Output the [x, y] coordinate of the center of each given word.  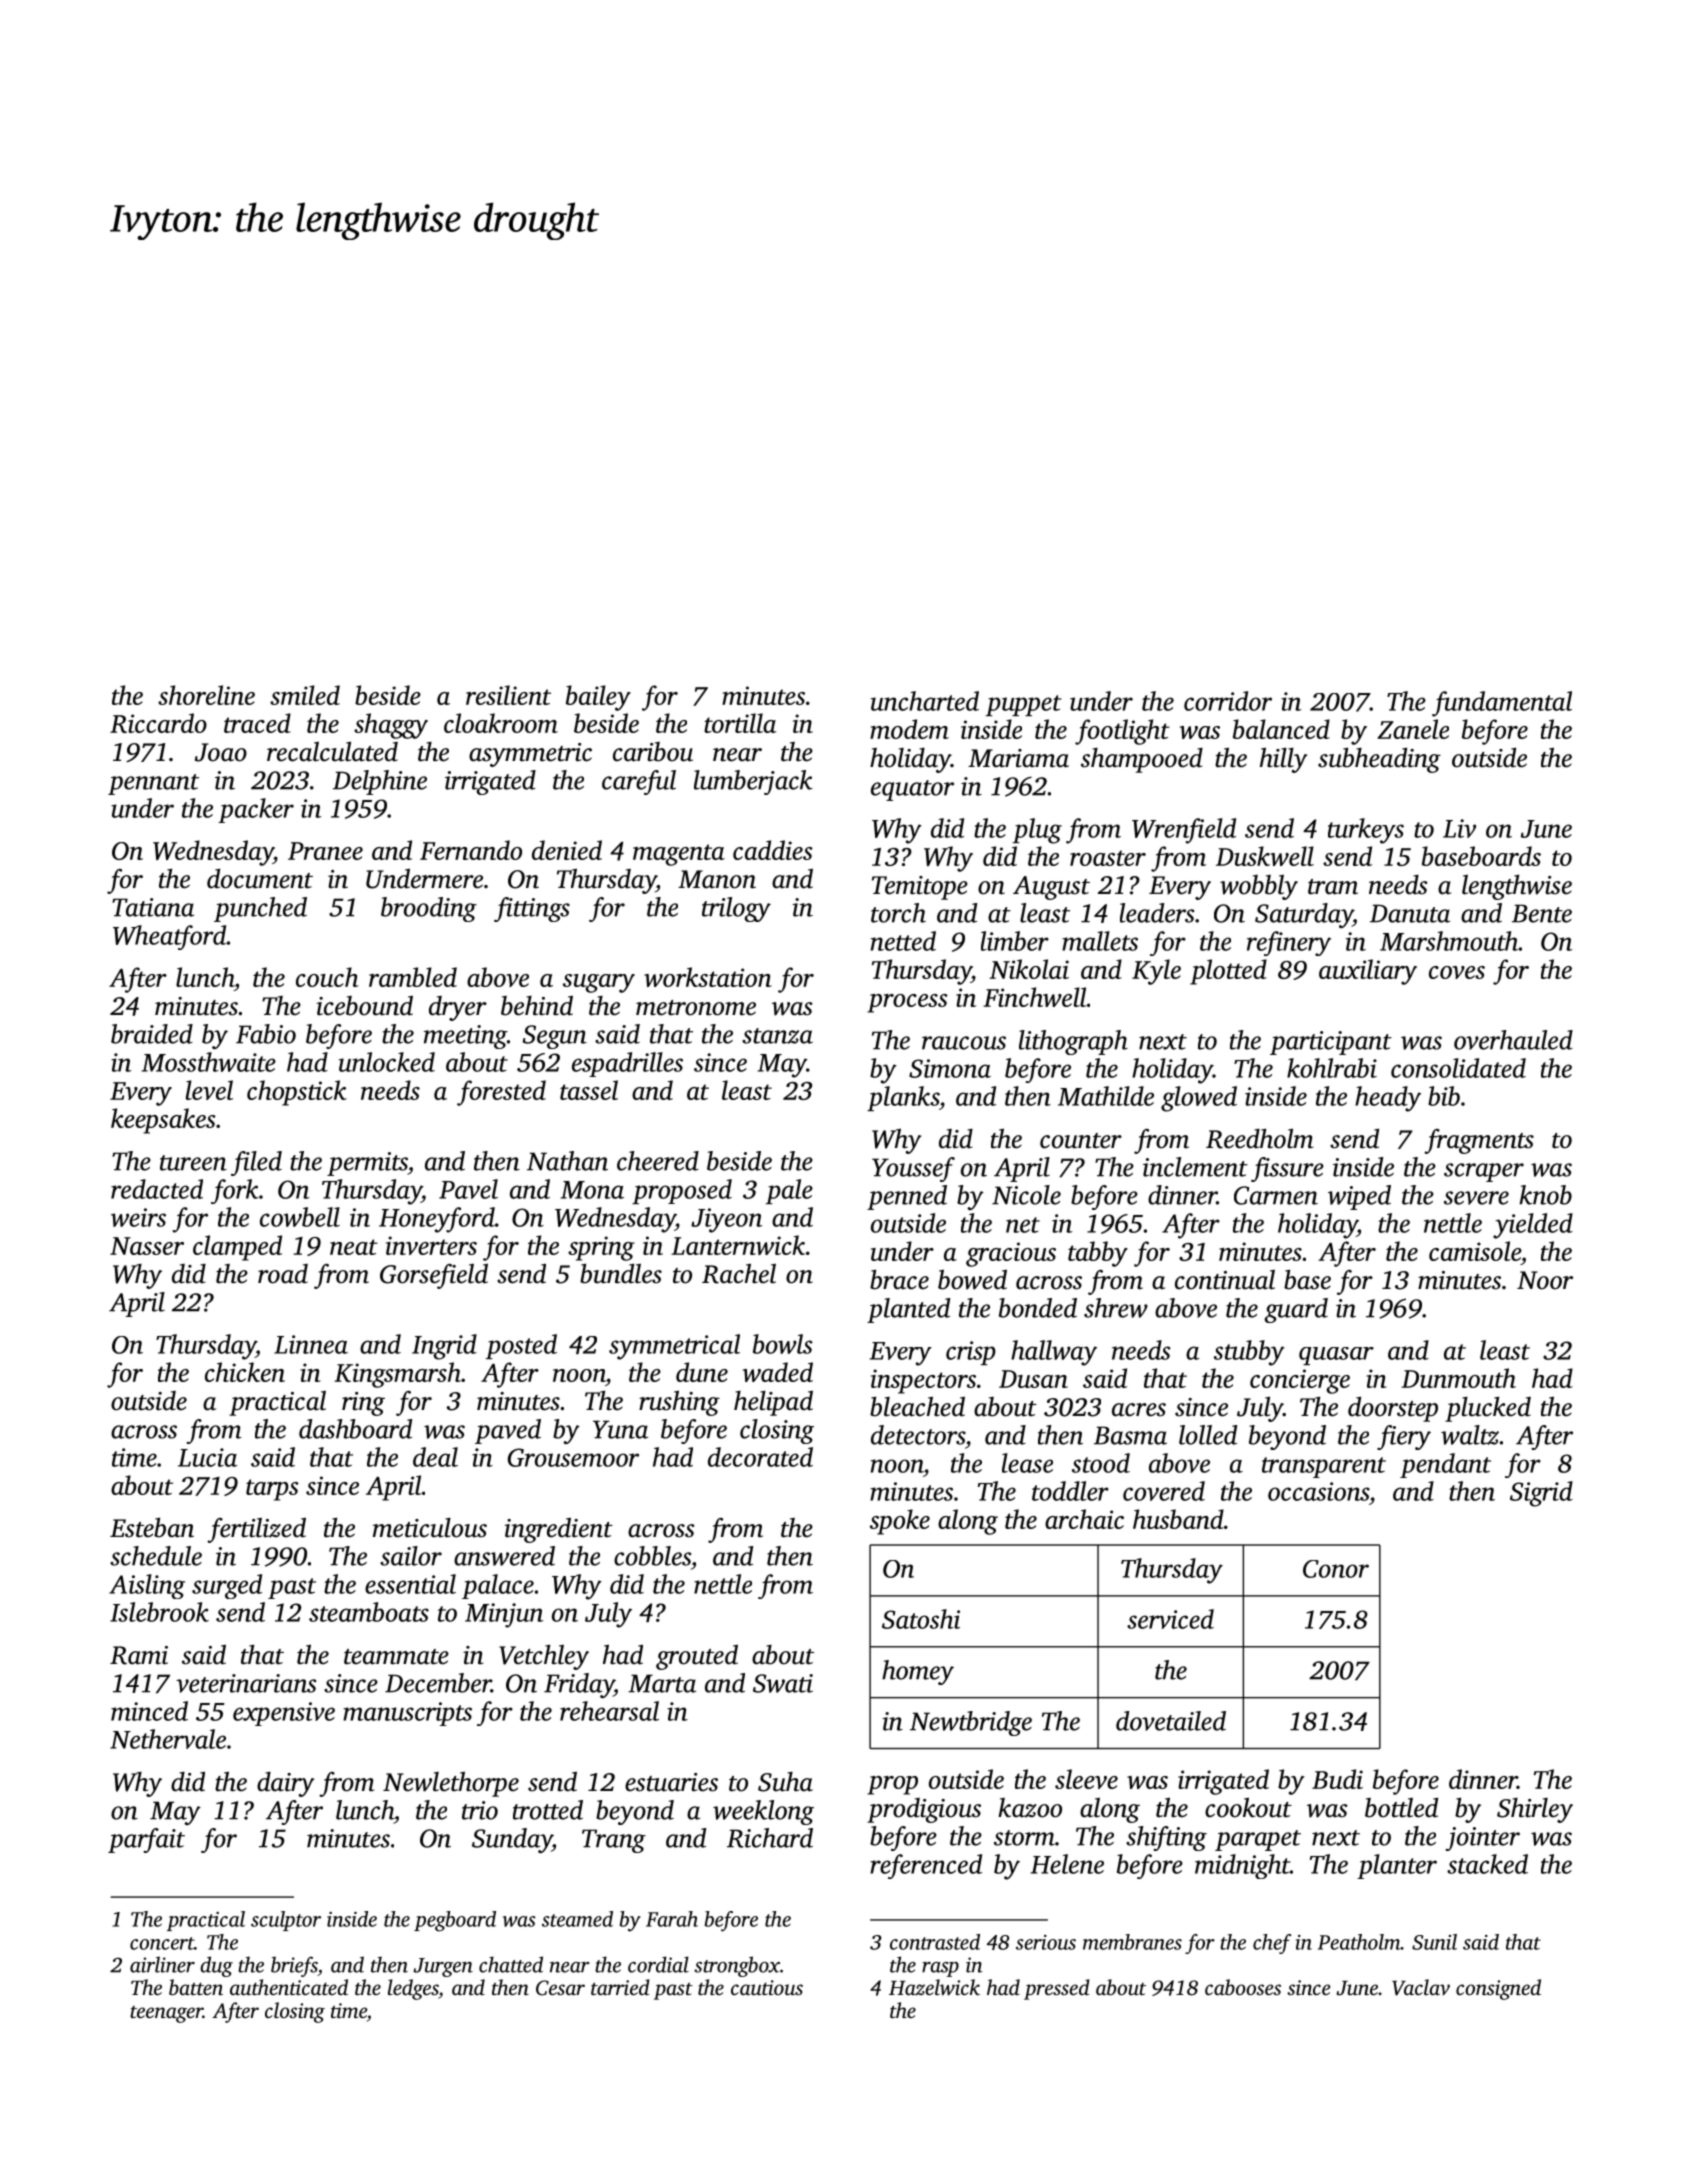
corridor [1228, 701]
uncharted [925, 701]
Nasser [147, 1246]
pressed [1057, 1989]
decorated [760, 1457]
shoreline [206, 695]
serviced [1170, 1619]
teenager [166, 2014]
